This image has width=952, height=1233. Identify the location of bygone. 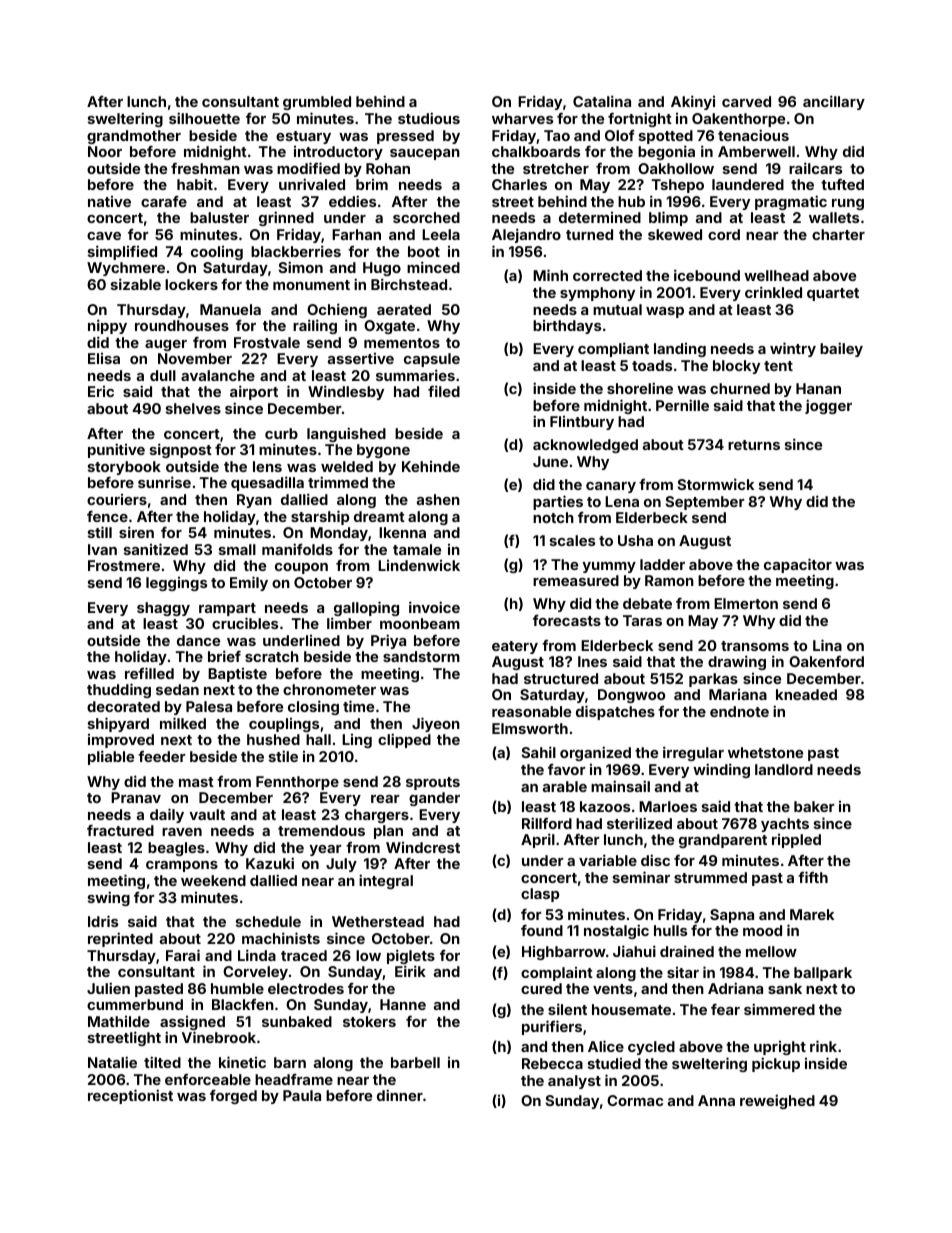
(383, 451).
